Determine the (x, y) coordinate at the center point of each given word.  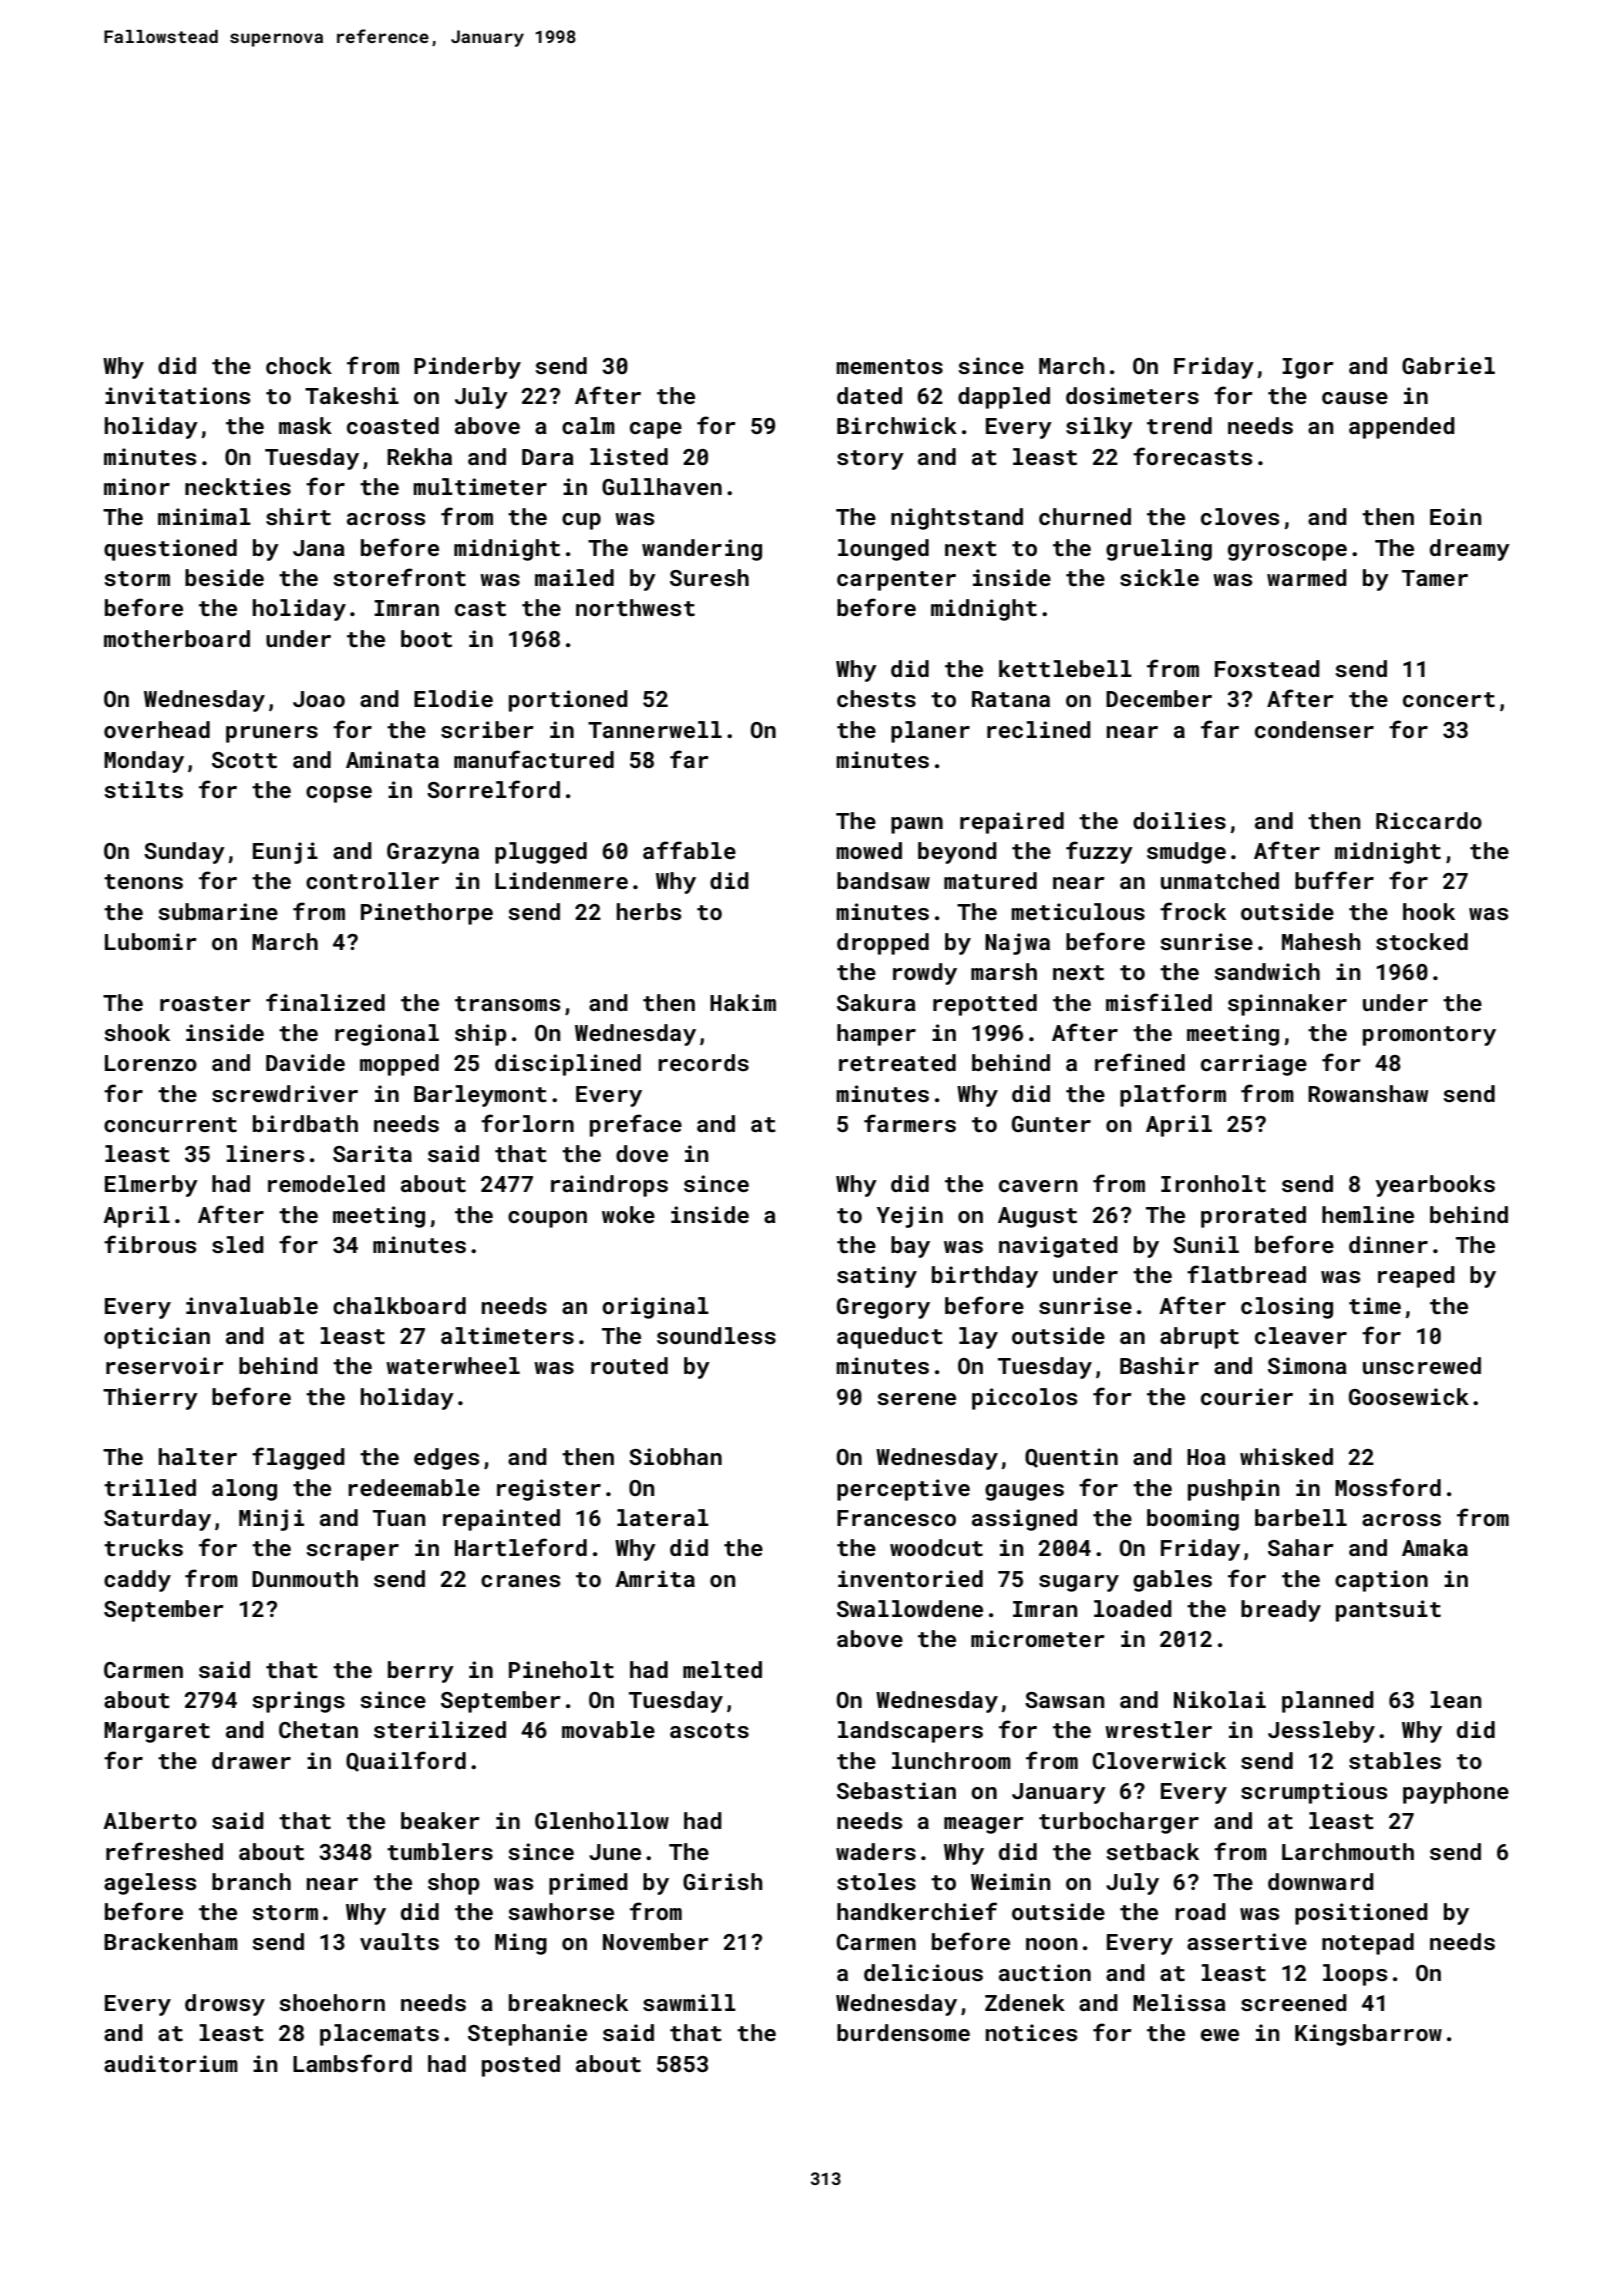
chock (299, 365)
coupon (547, 1219)
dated (869, 395)
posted (521, 2066)
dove (642, 1153)
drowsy (225, 2005)
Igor (1308, 368)
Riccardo (1429, 820)
